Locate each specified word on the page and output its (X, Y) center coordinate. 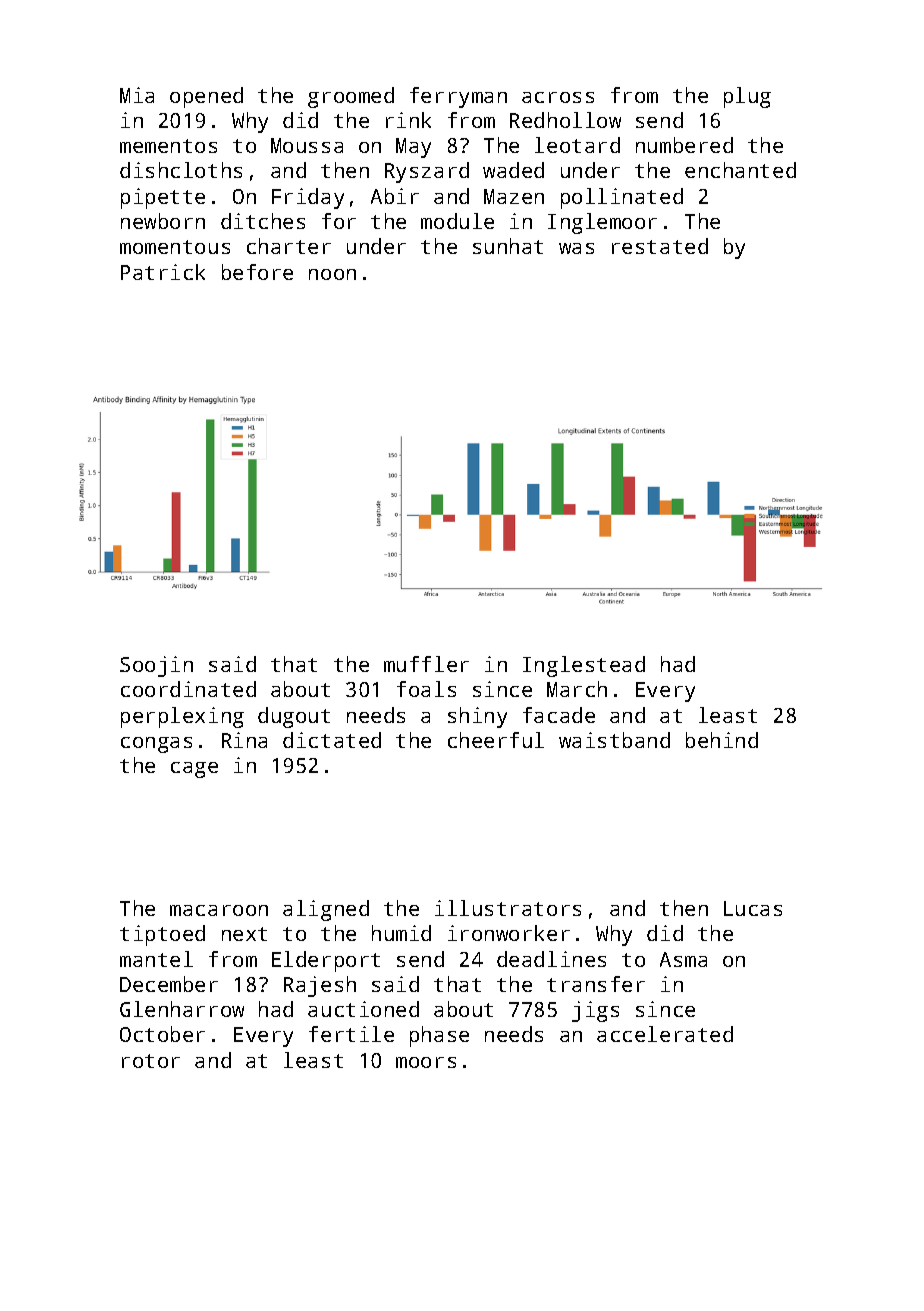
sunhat (508, 246)
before (257, 272)
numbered (684, 145)
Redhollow (565, 120)
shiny (477, 717)
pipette (163, 198)
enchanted (740, 170)
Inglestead (584, 666)
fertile (351, 1034)
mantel (156, 959)
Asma (683, 959)
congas (156, 745)
